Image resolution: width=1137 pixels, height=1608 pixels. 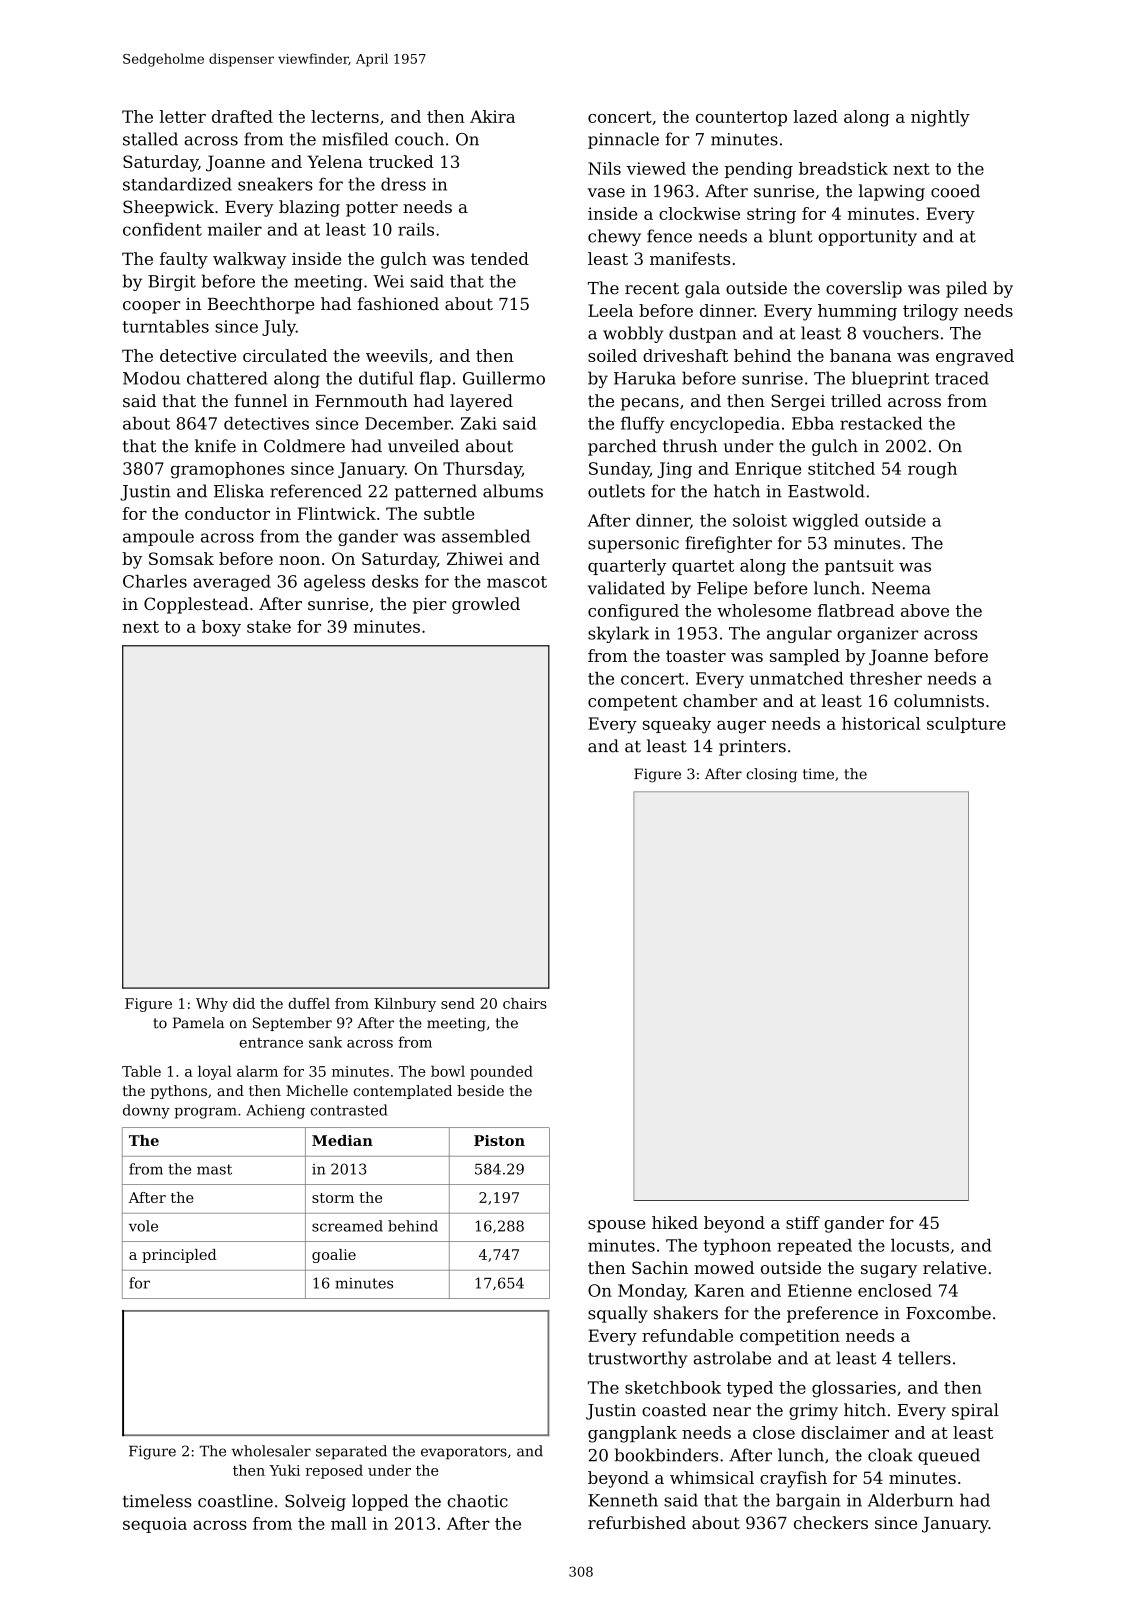 What do you see at coordinates (150, 139) in the screenshot?
I see `stalled` at bounding box center [150, 139].
